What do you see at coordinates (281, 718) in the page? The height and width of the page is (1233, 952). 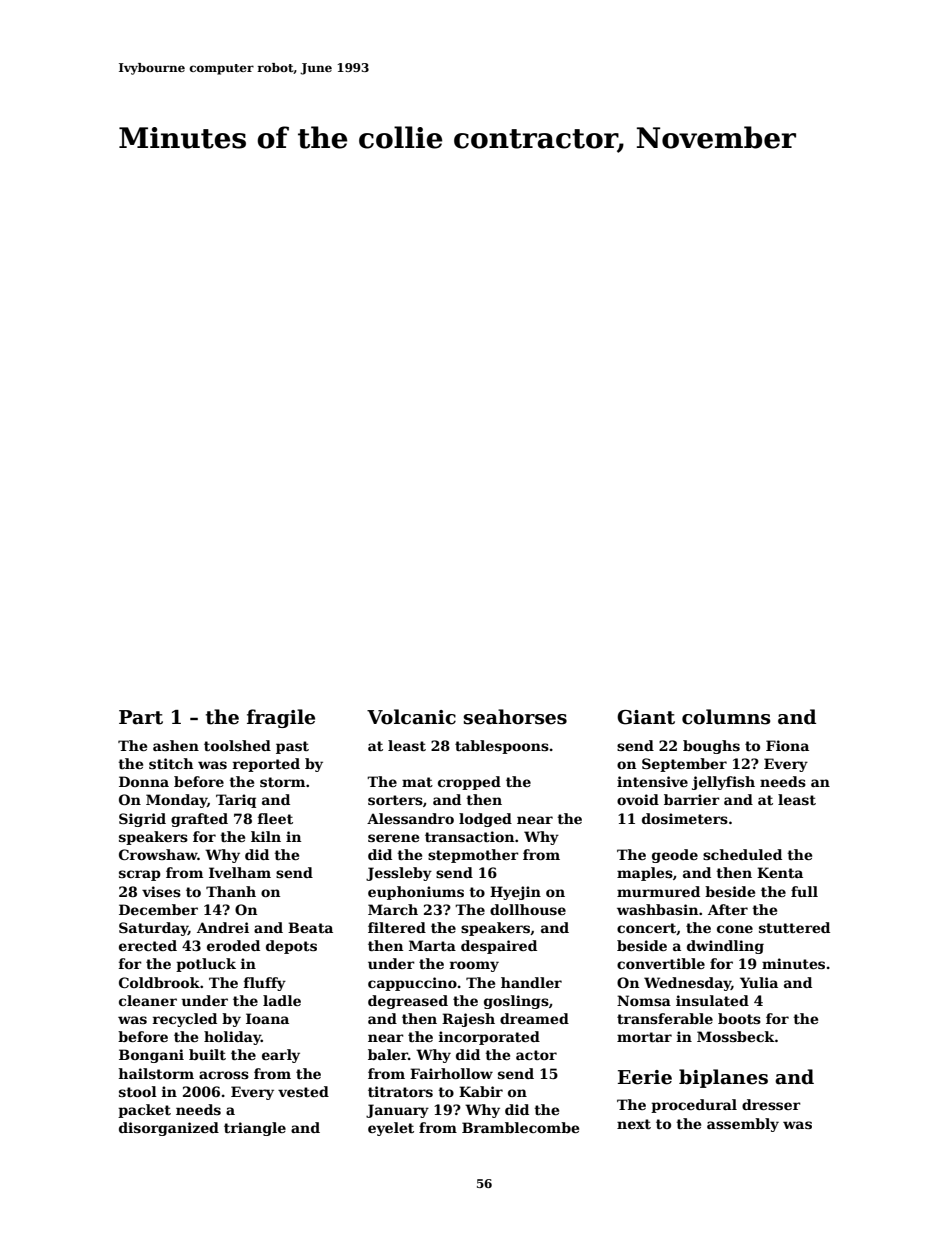 I see `fragile` at bounding box center [281, 718].
